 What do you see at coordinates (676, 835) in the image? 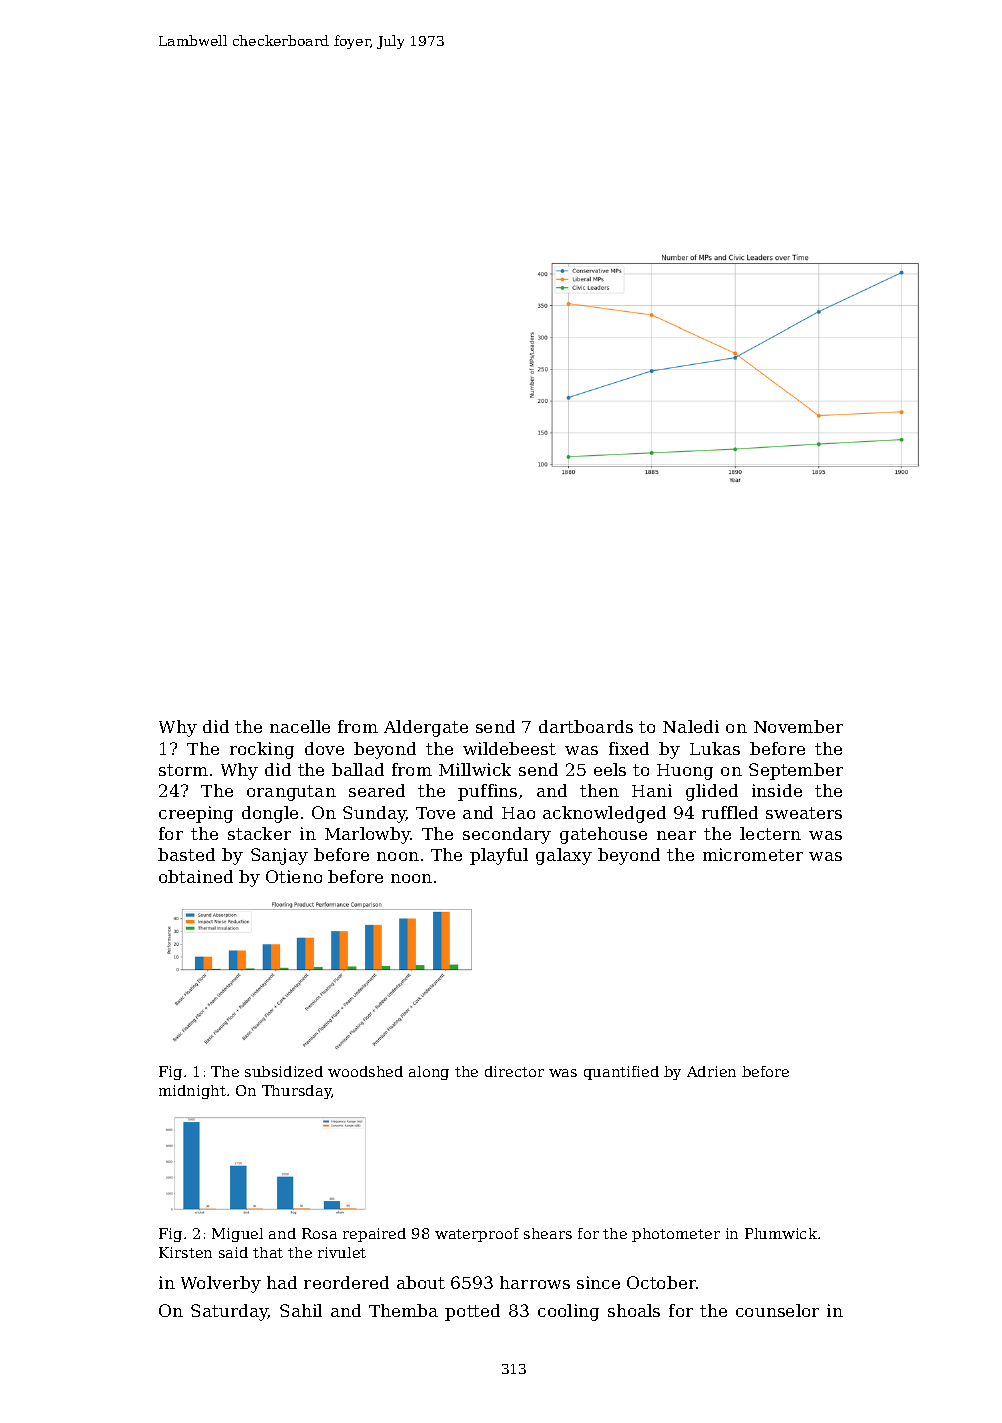
I see `near` at bounding box center [676, 835].
